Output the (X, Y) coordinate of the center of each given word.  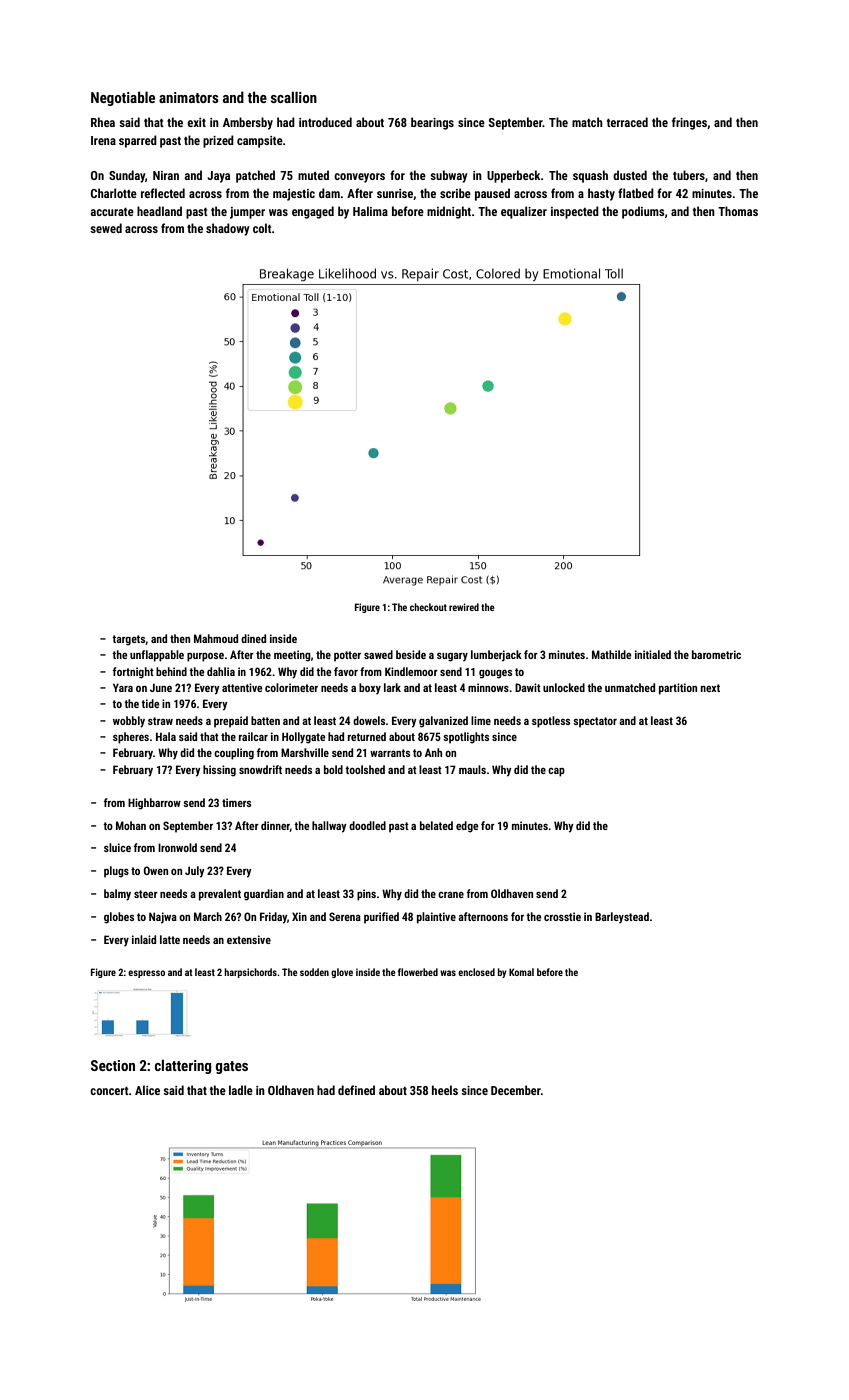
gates (231, 1067)
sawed (378, 654)
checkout (428, 607)
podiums (643, 212)
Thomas (738, 211)
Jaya (218, 177)
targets (129, 640)
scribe (455, 193)
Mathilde (612, 654)
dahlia (221, 671)
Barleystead (622, 917)
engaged (313, 212)
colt (262, 228)
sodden (314, 972)
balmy (117, 895)
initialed (653, 654)
